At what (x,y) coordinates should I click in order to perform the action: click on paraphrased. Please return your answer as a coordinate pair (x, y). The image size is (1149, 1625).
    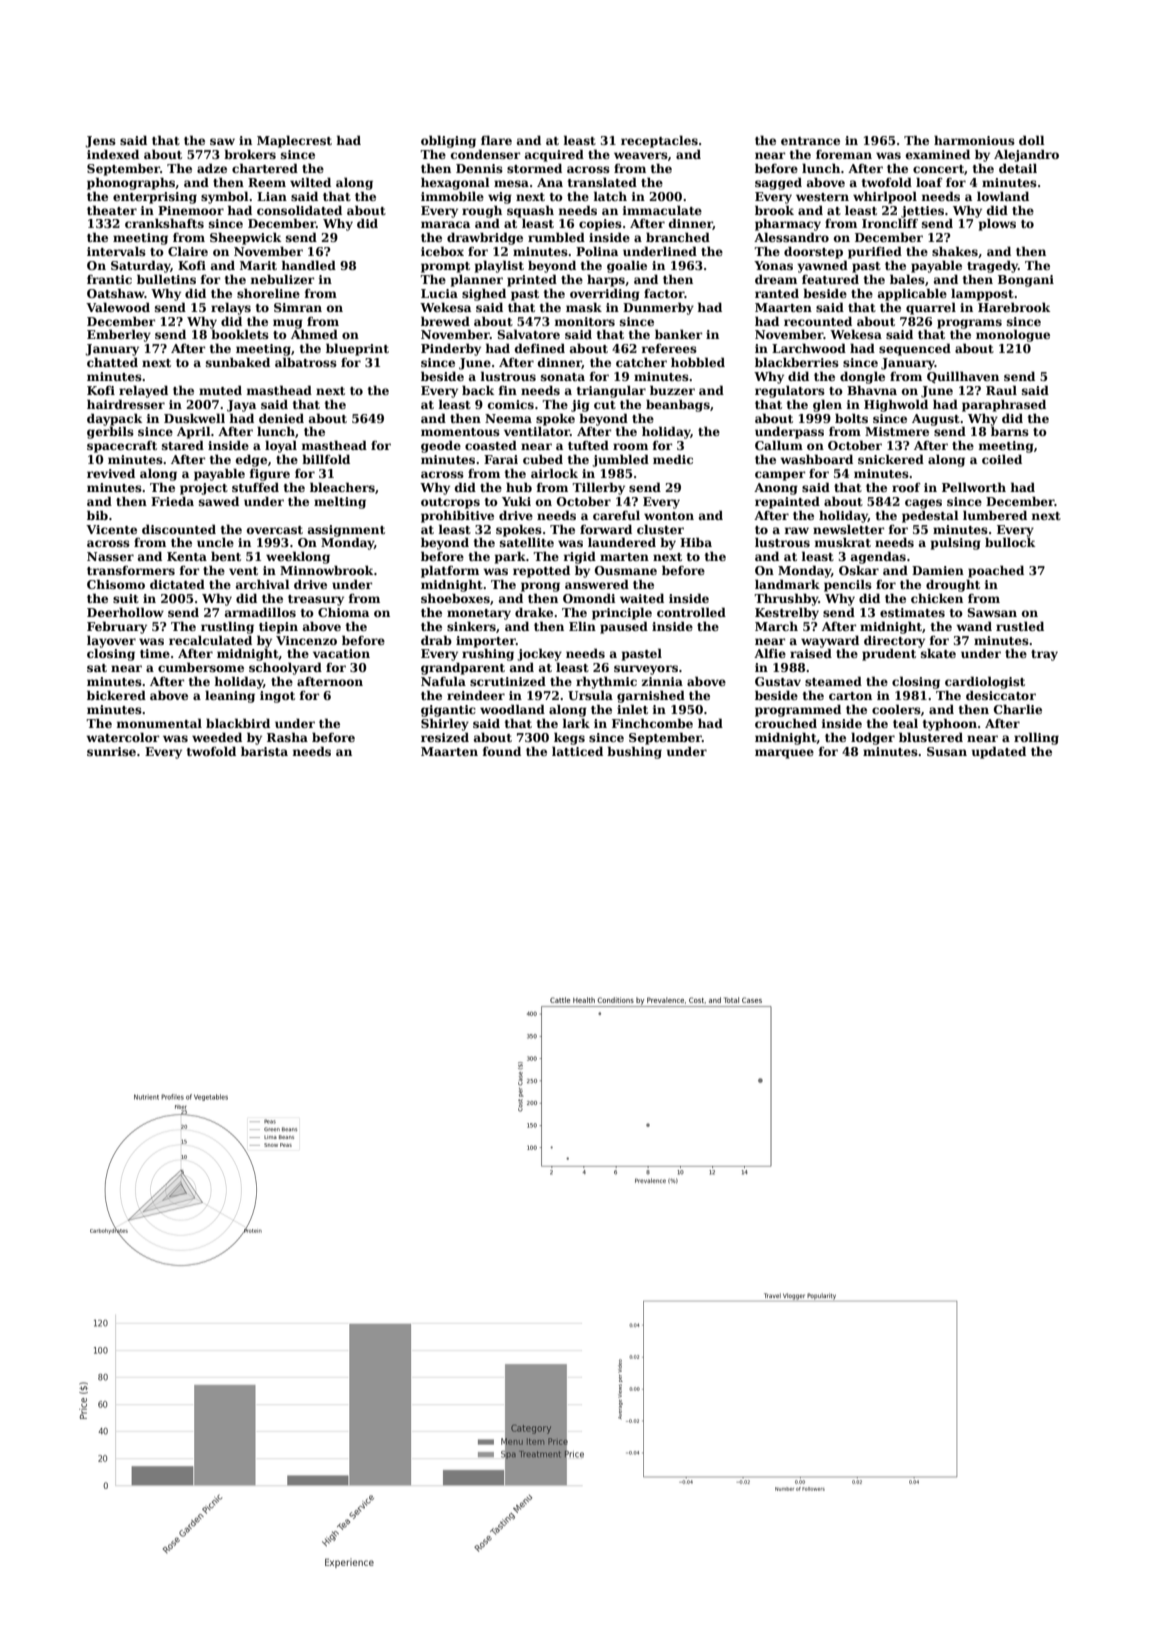
    Looking at the image, I should click on (1004, 405).
